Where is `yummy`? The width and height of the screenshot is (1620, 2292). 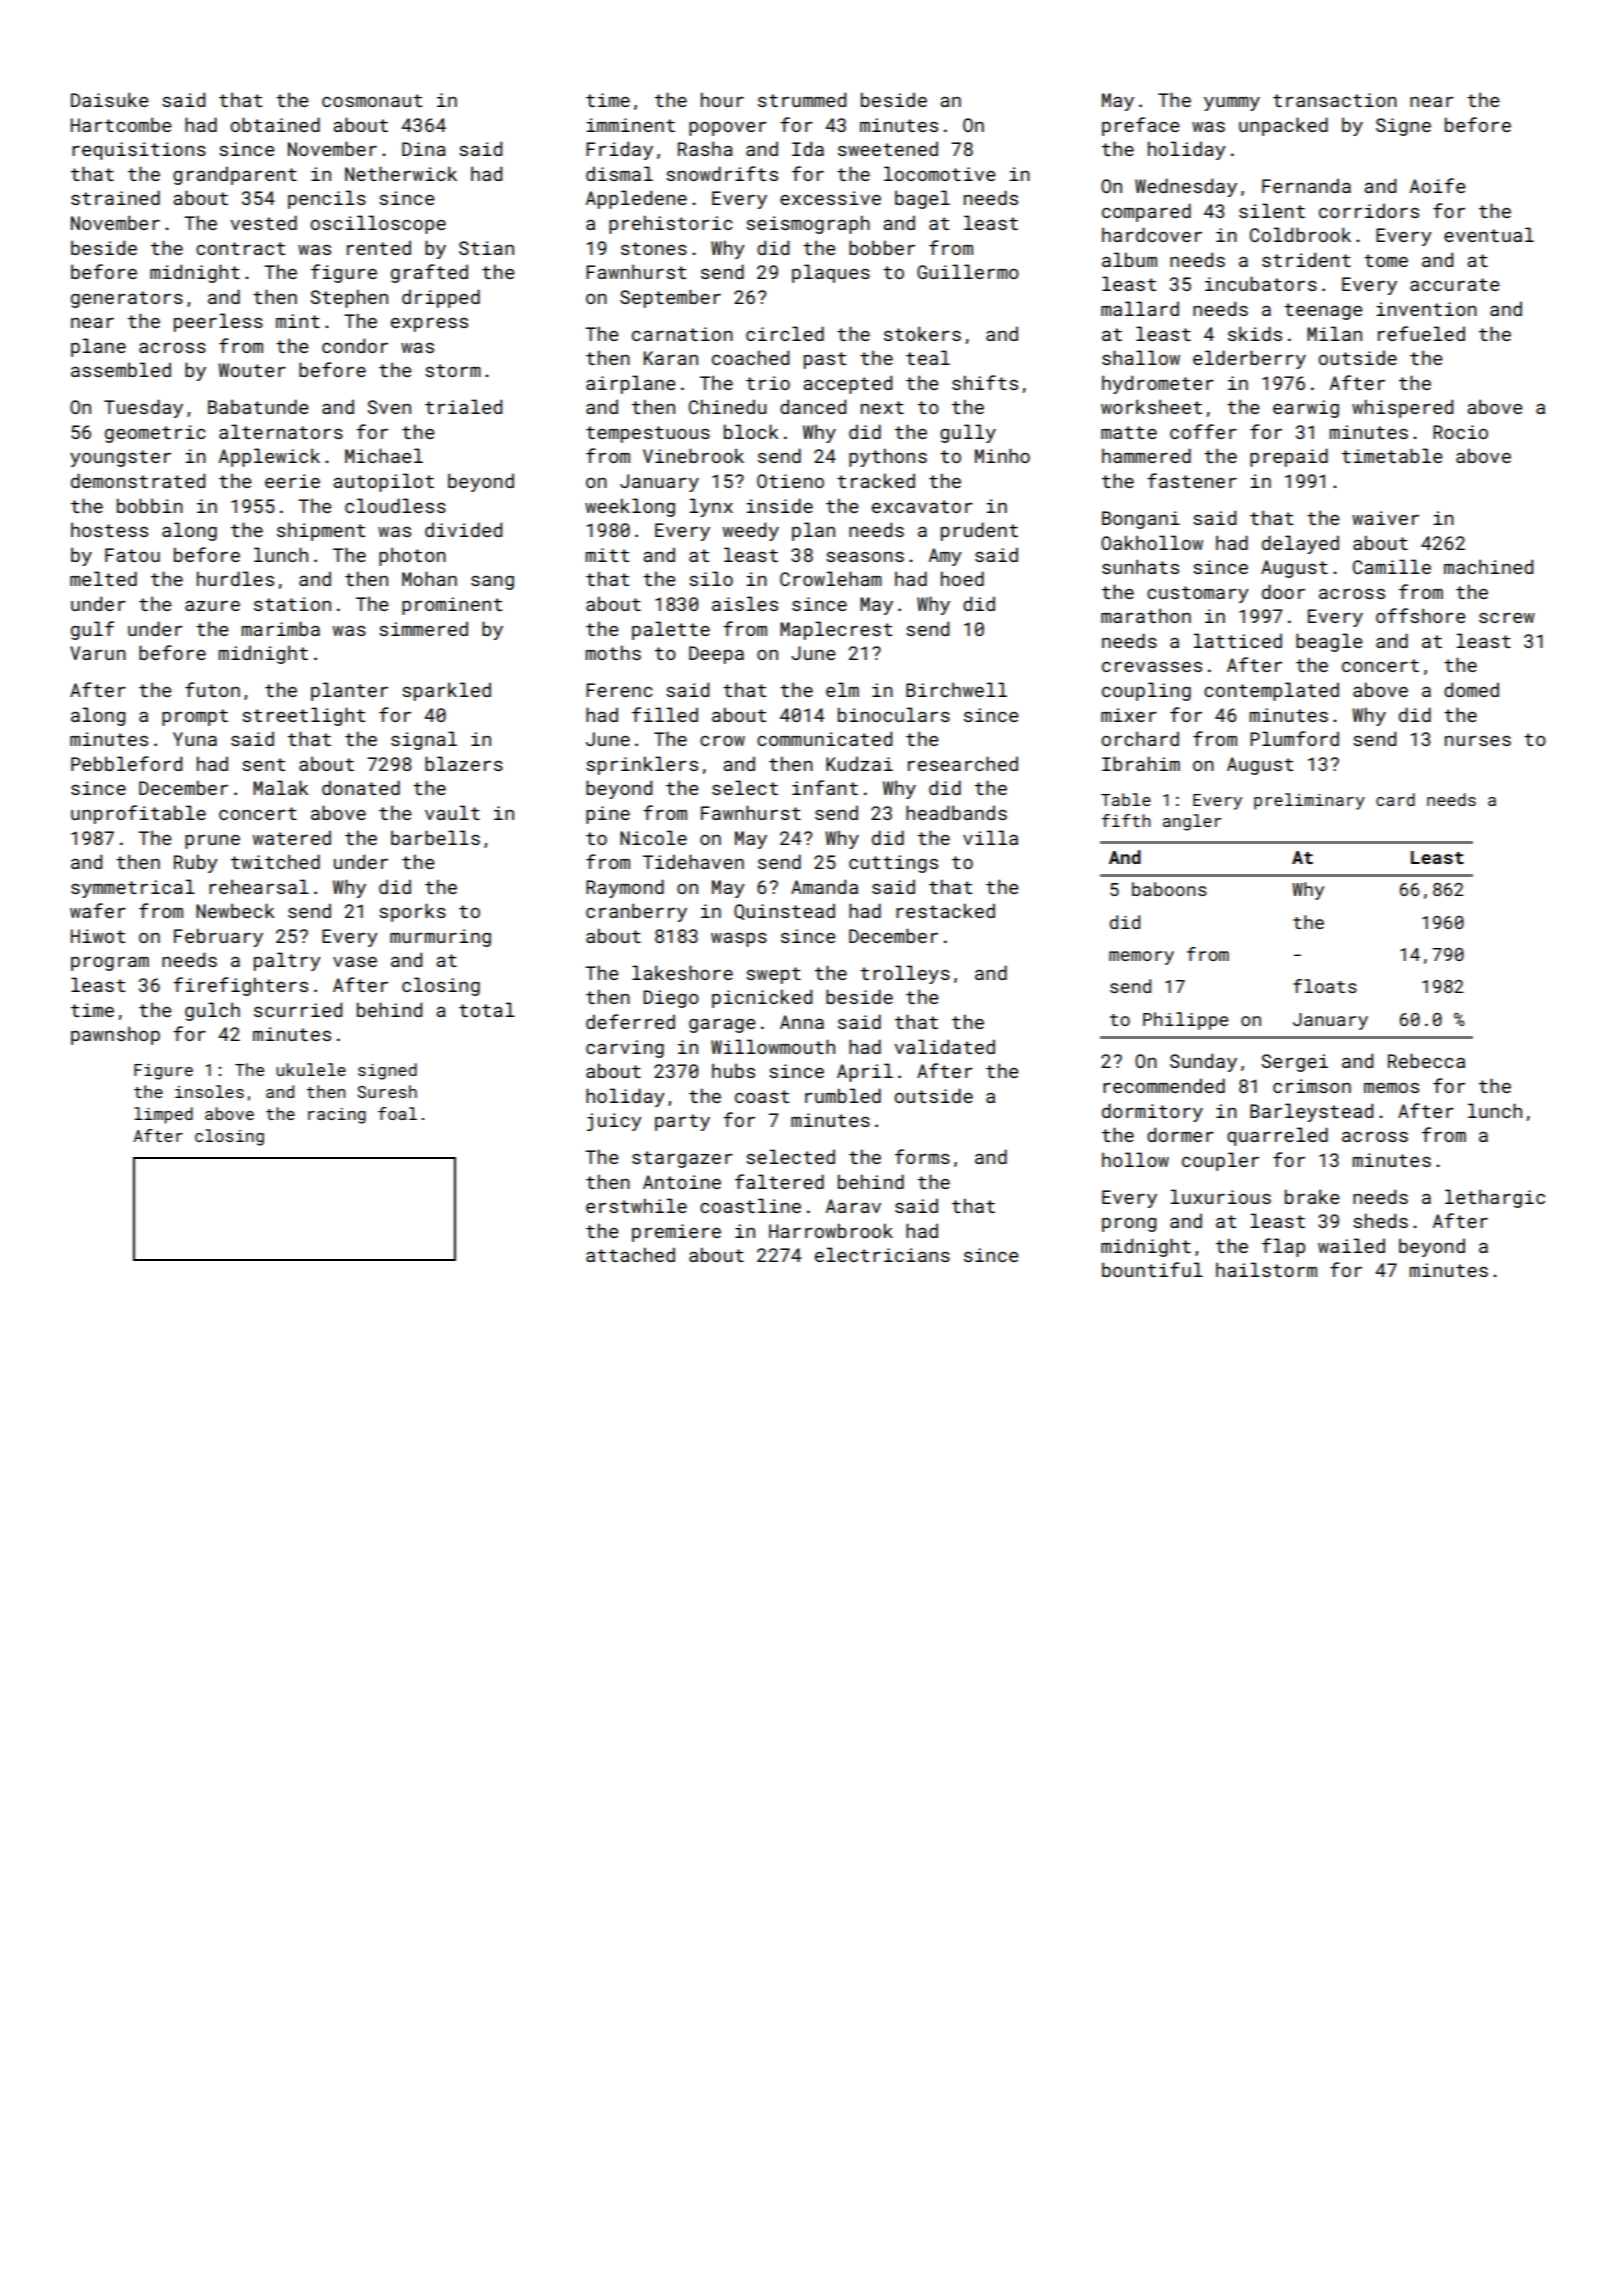
yummy is located at coordinates (1232, 104).
